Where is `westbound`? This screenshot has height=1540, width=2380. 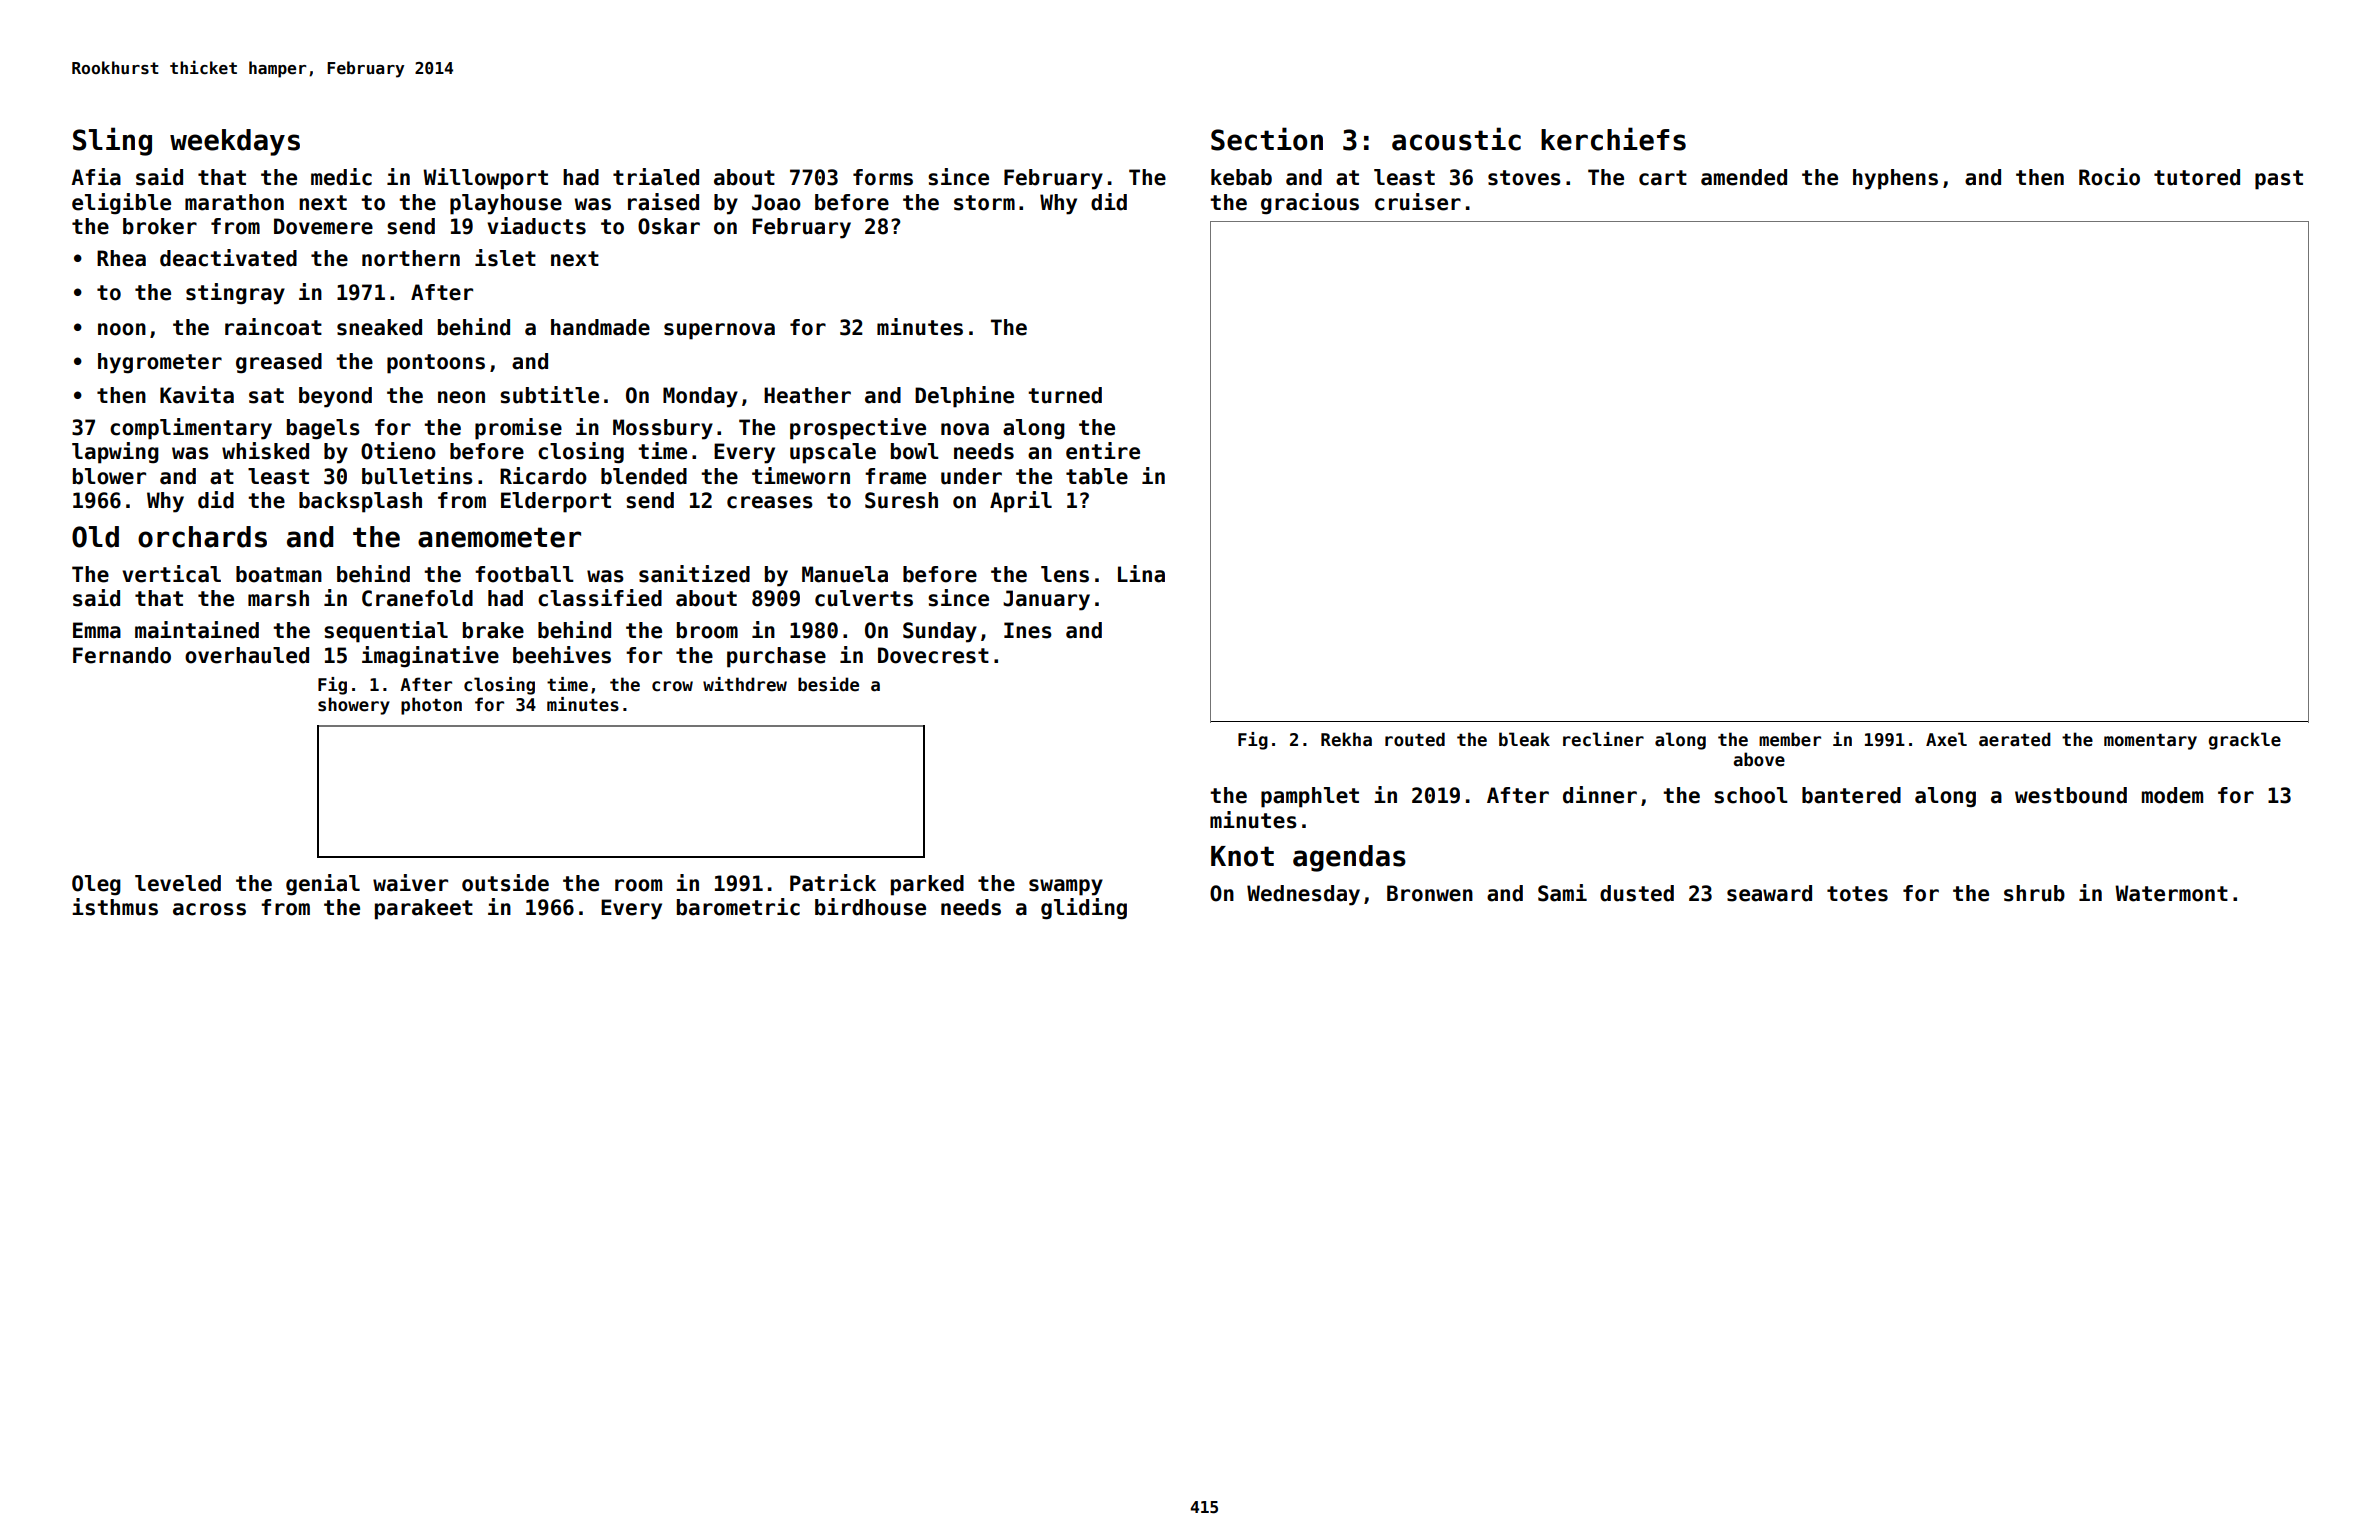 westbound is located at coordinates (2071, 795).
